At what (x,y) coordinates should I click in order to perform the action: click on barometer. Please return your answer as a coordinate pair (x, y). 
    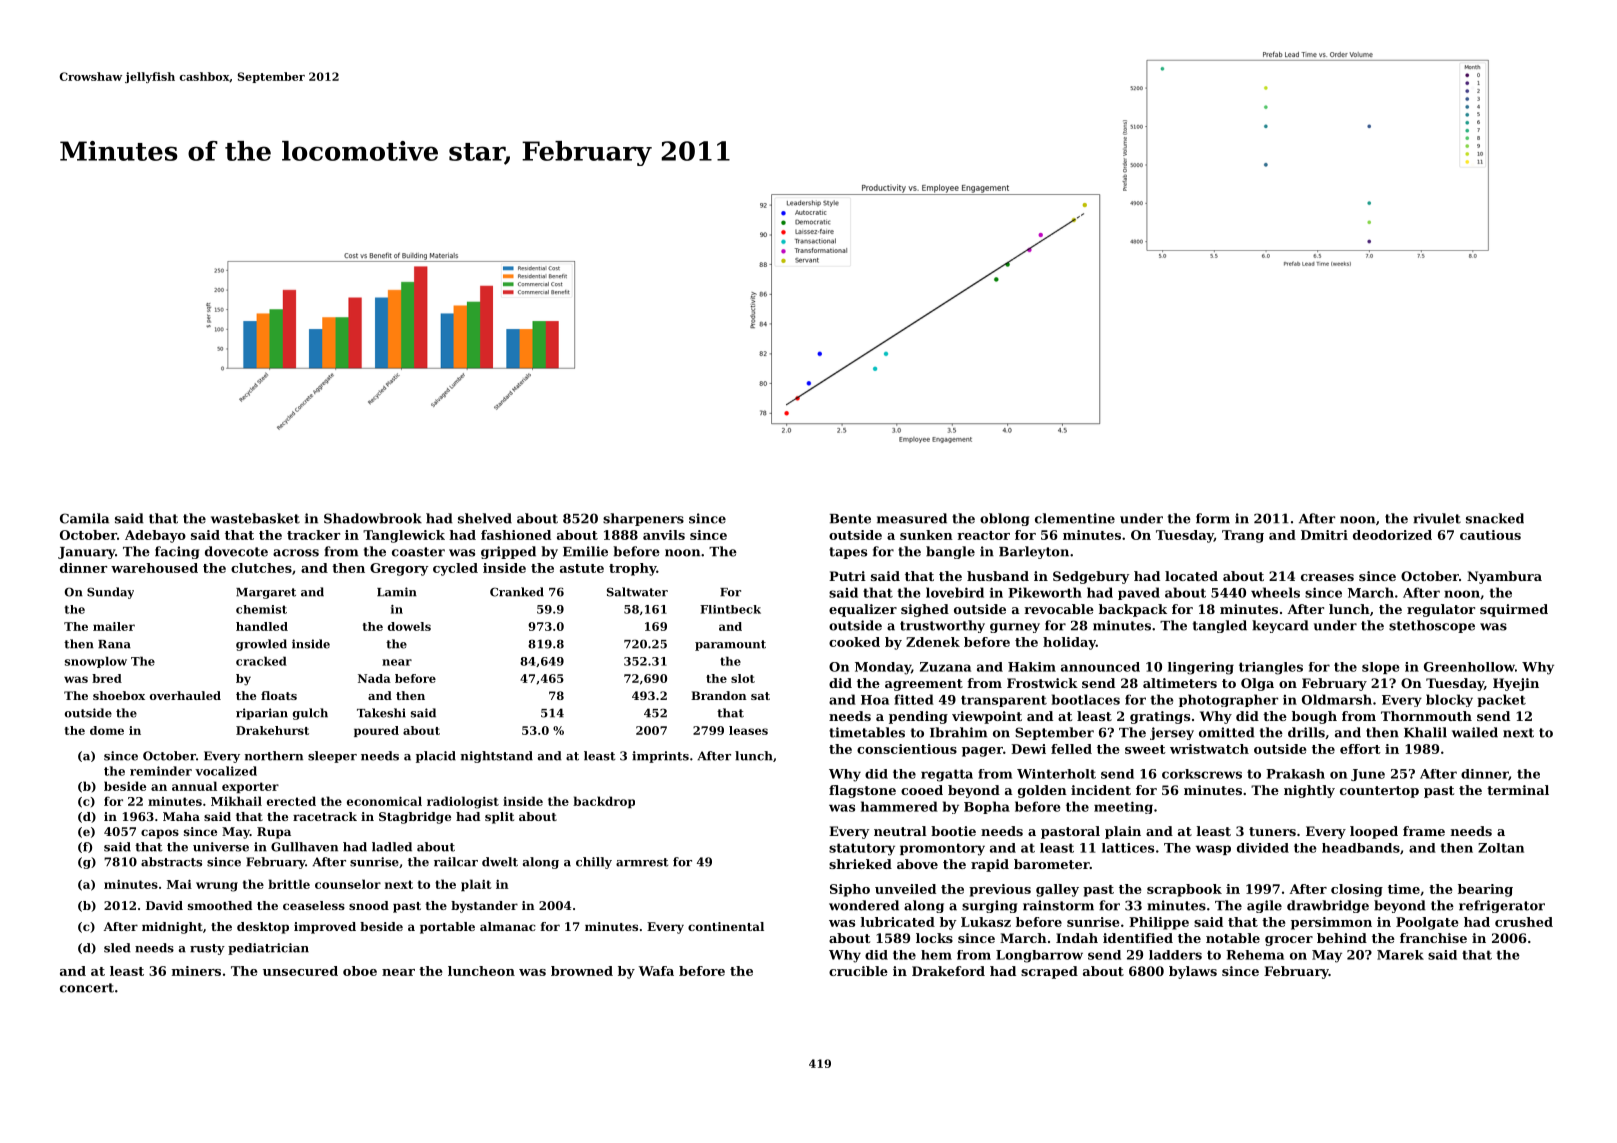
    Looking at the image, I should click on (1052, 864).
